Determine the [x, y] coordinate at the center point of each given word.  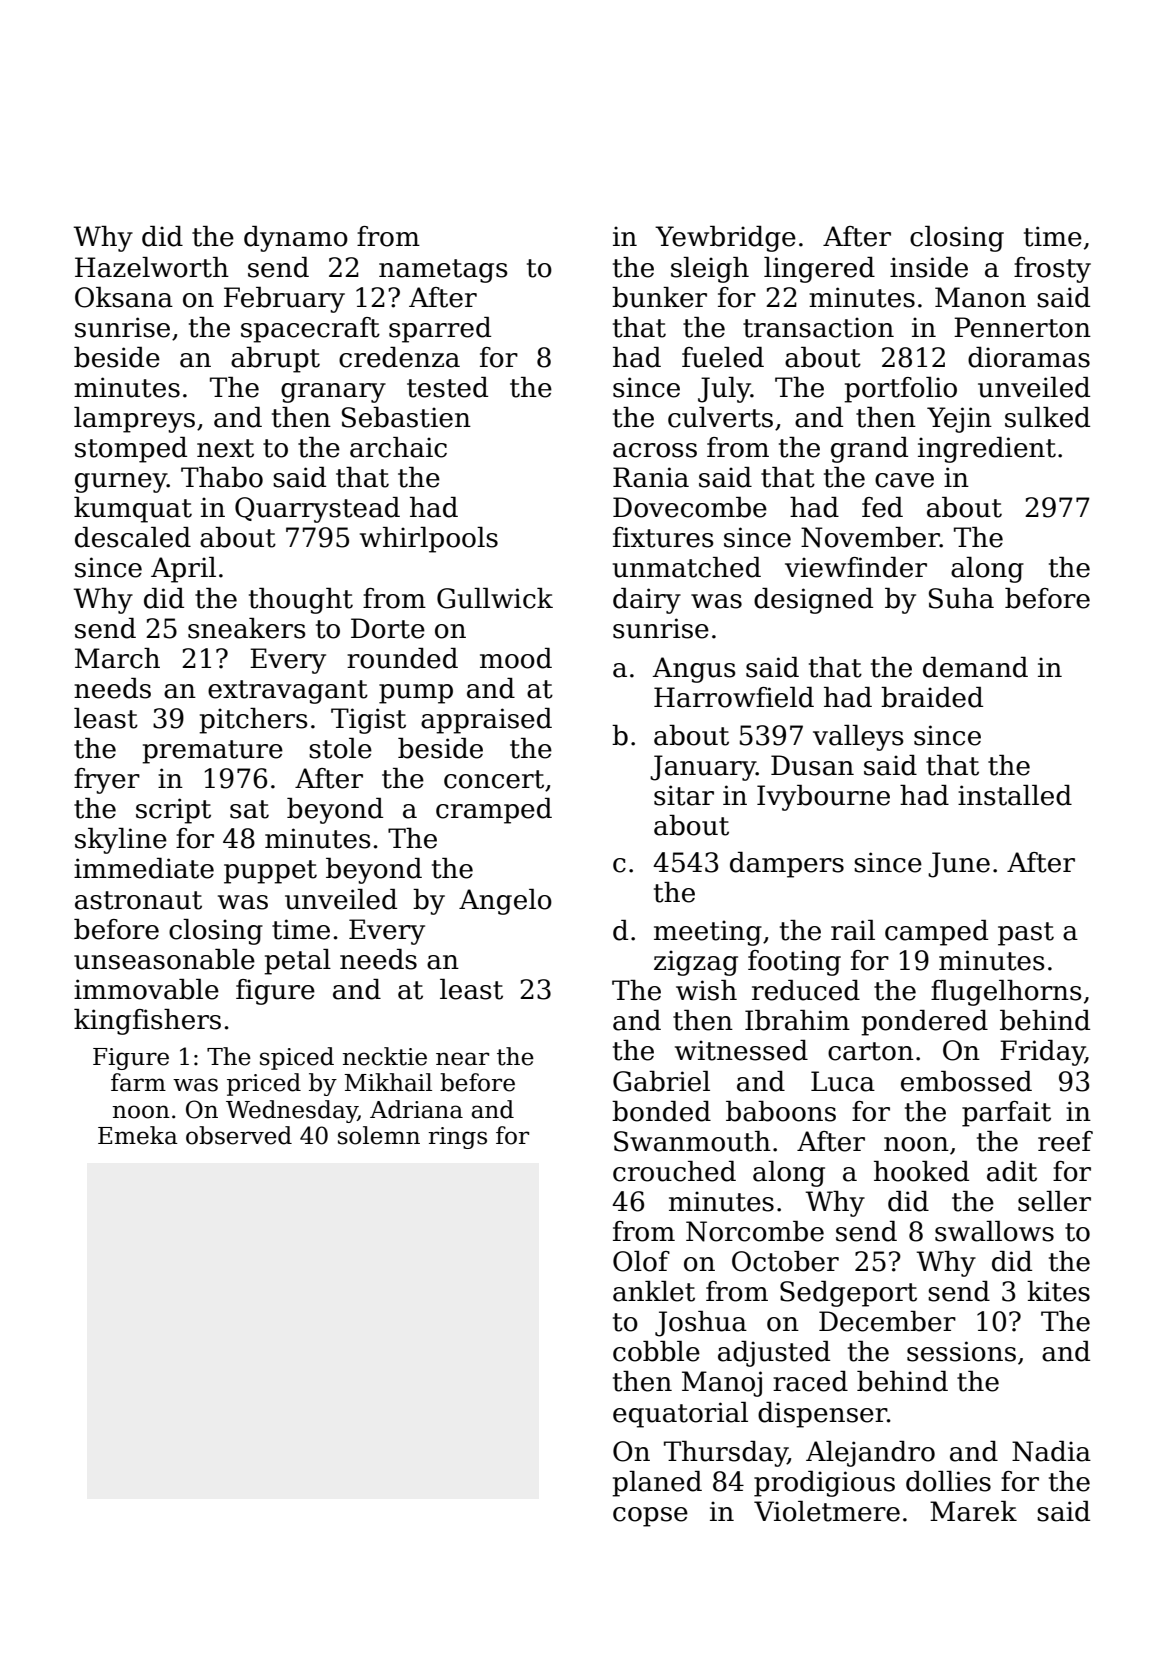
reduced [806, 990]
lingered [819, 270]
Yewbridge [725, 239]
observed [239, 1135]
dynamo [296, 239]
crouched [674, 1171]
